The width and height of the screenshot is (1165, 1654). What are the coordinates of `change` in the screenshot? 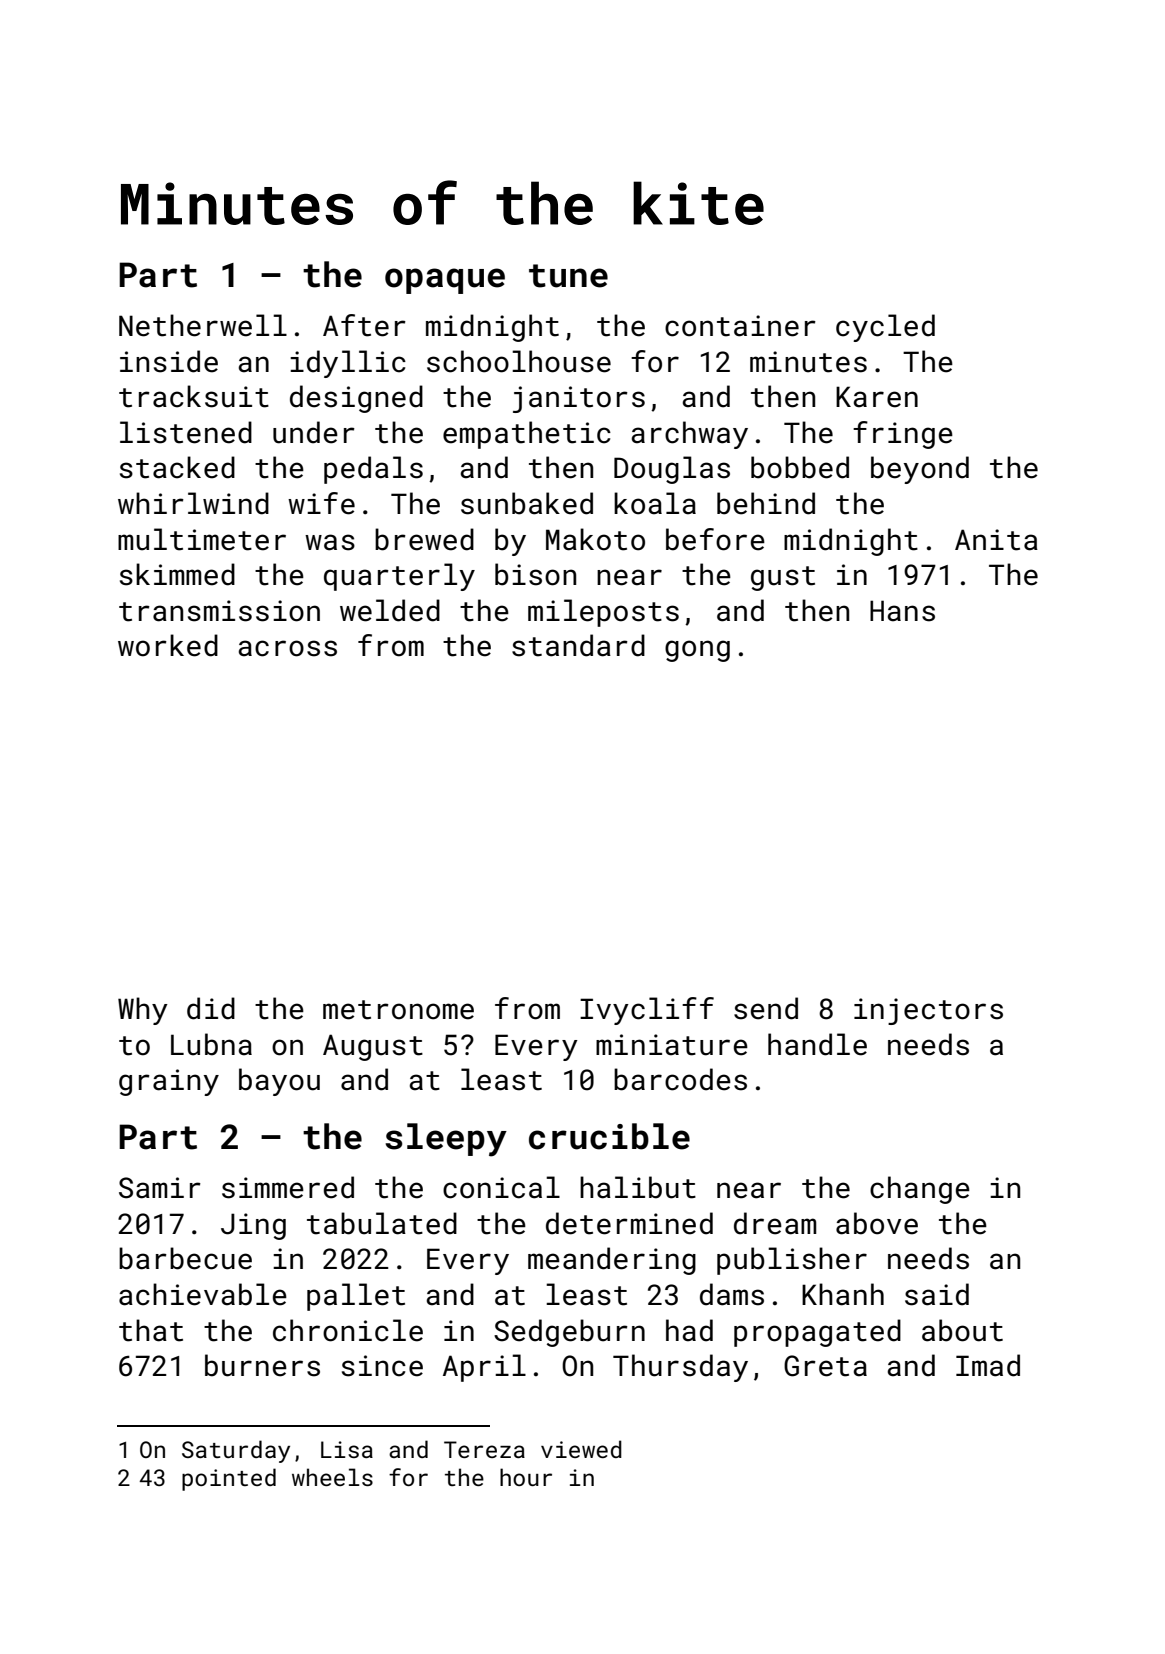 It's located at (920, 1190).
